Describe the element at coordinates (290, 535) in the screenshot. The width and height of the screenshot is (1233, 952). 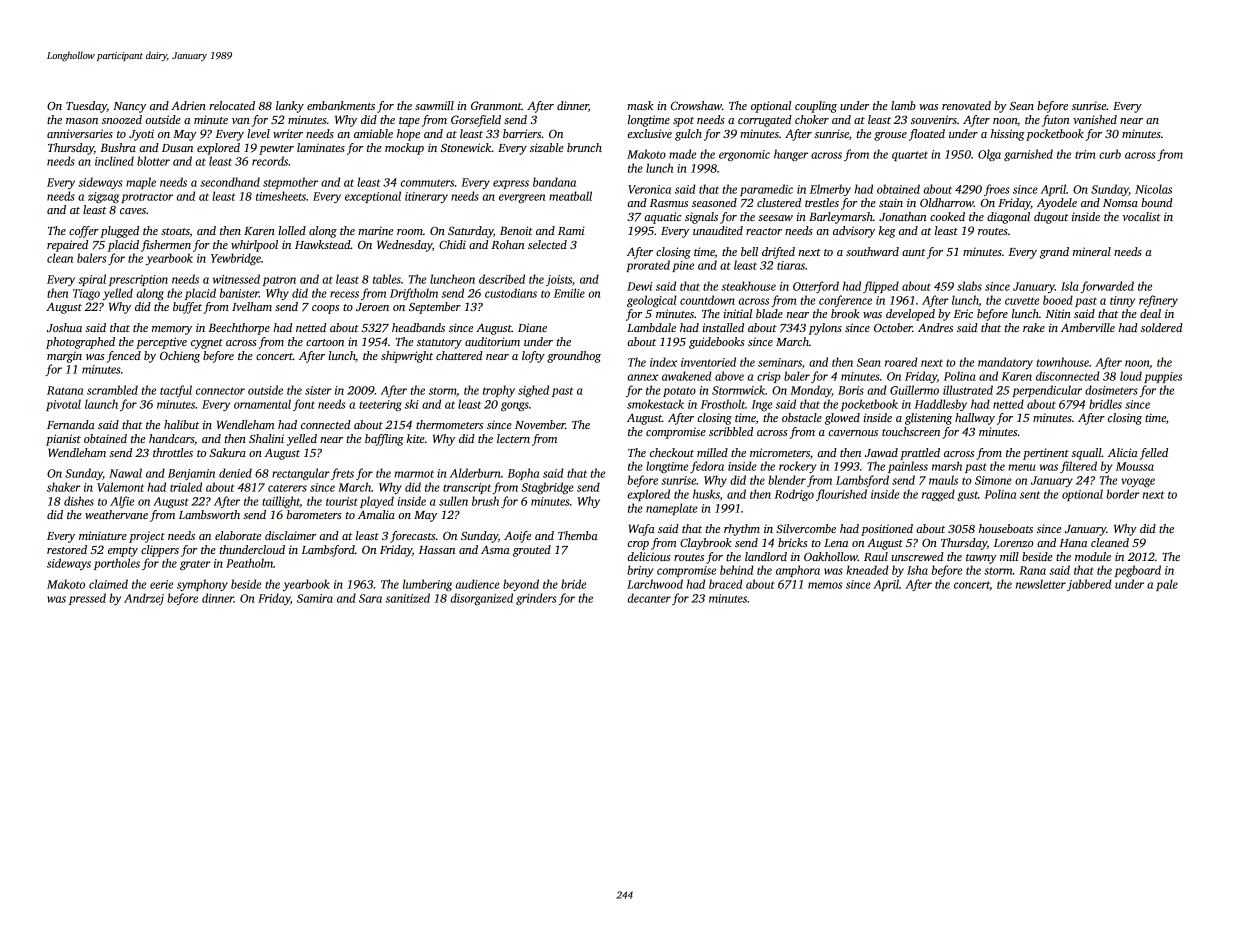
I see `disclaimer` at that location.
